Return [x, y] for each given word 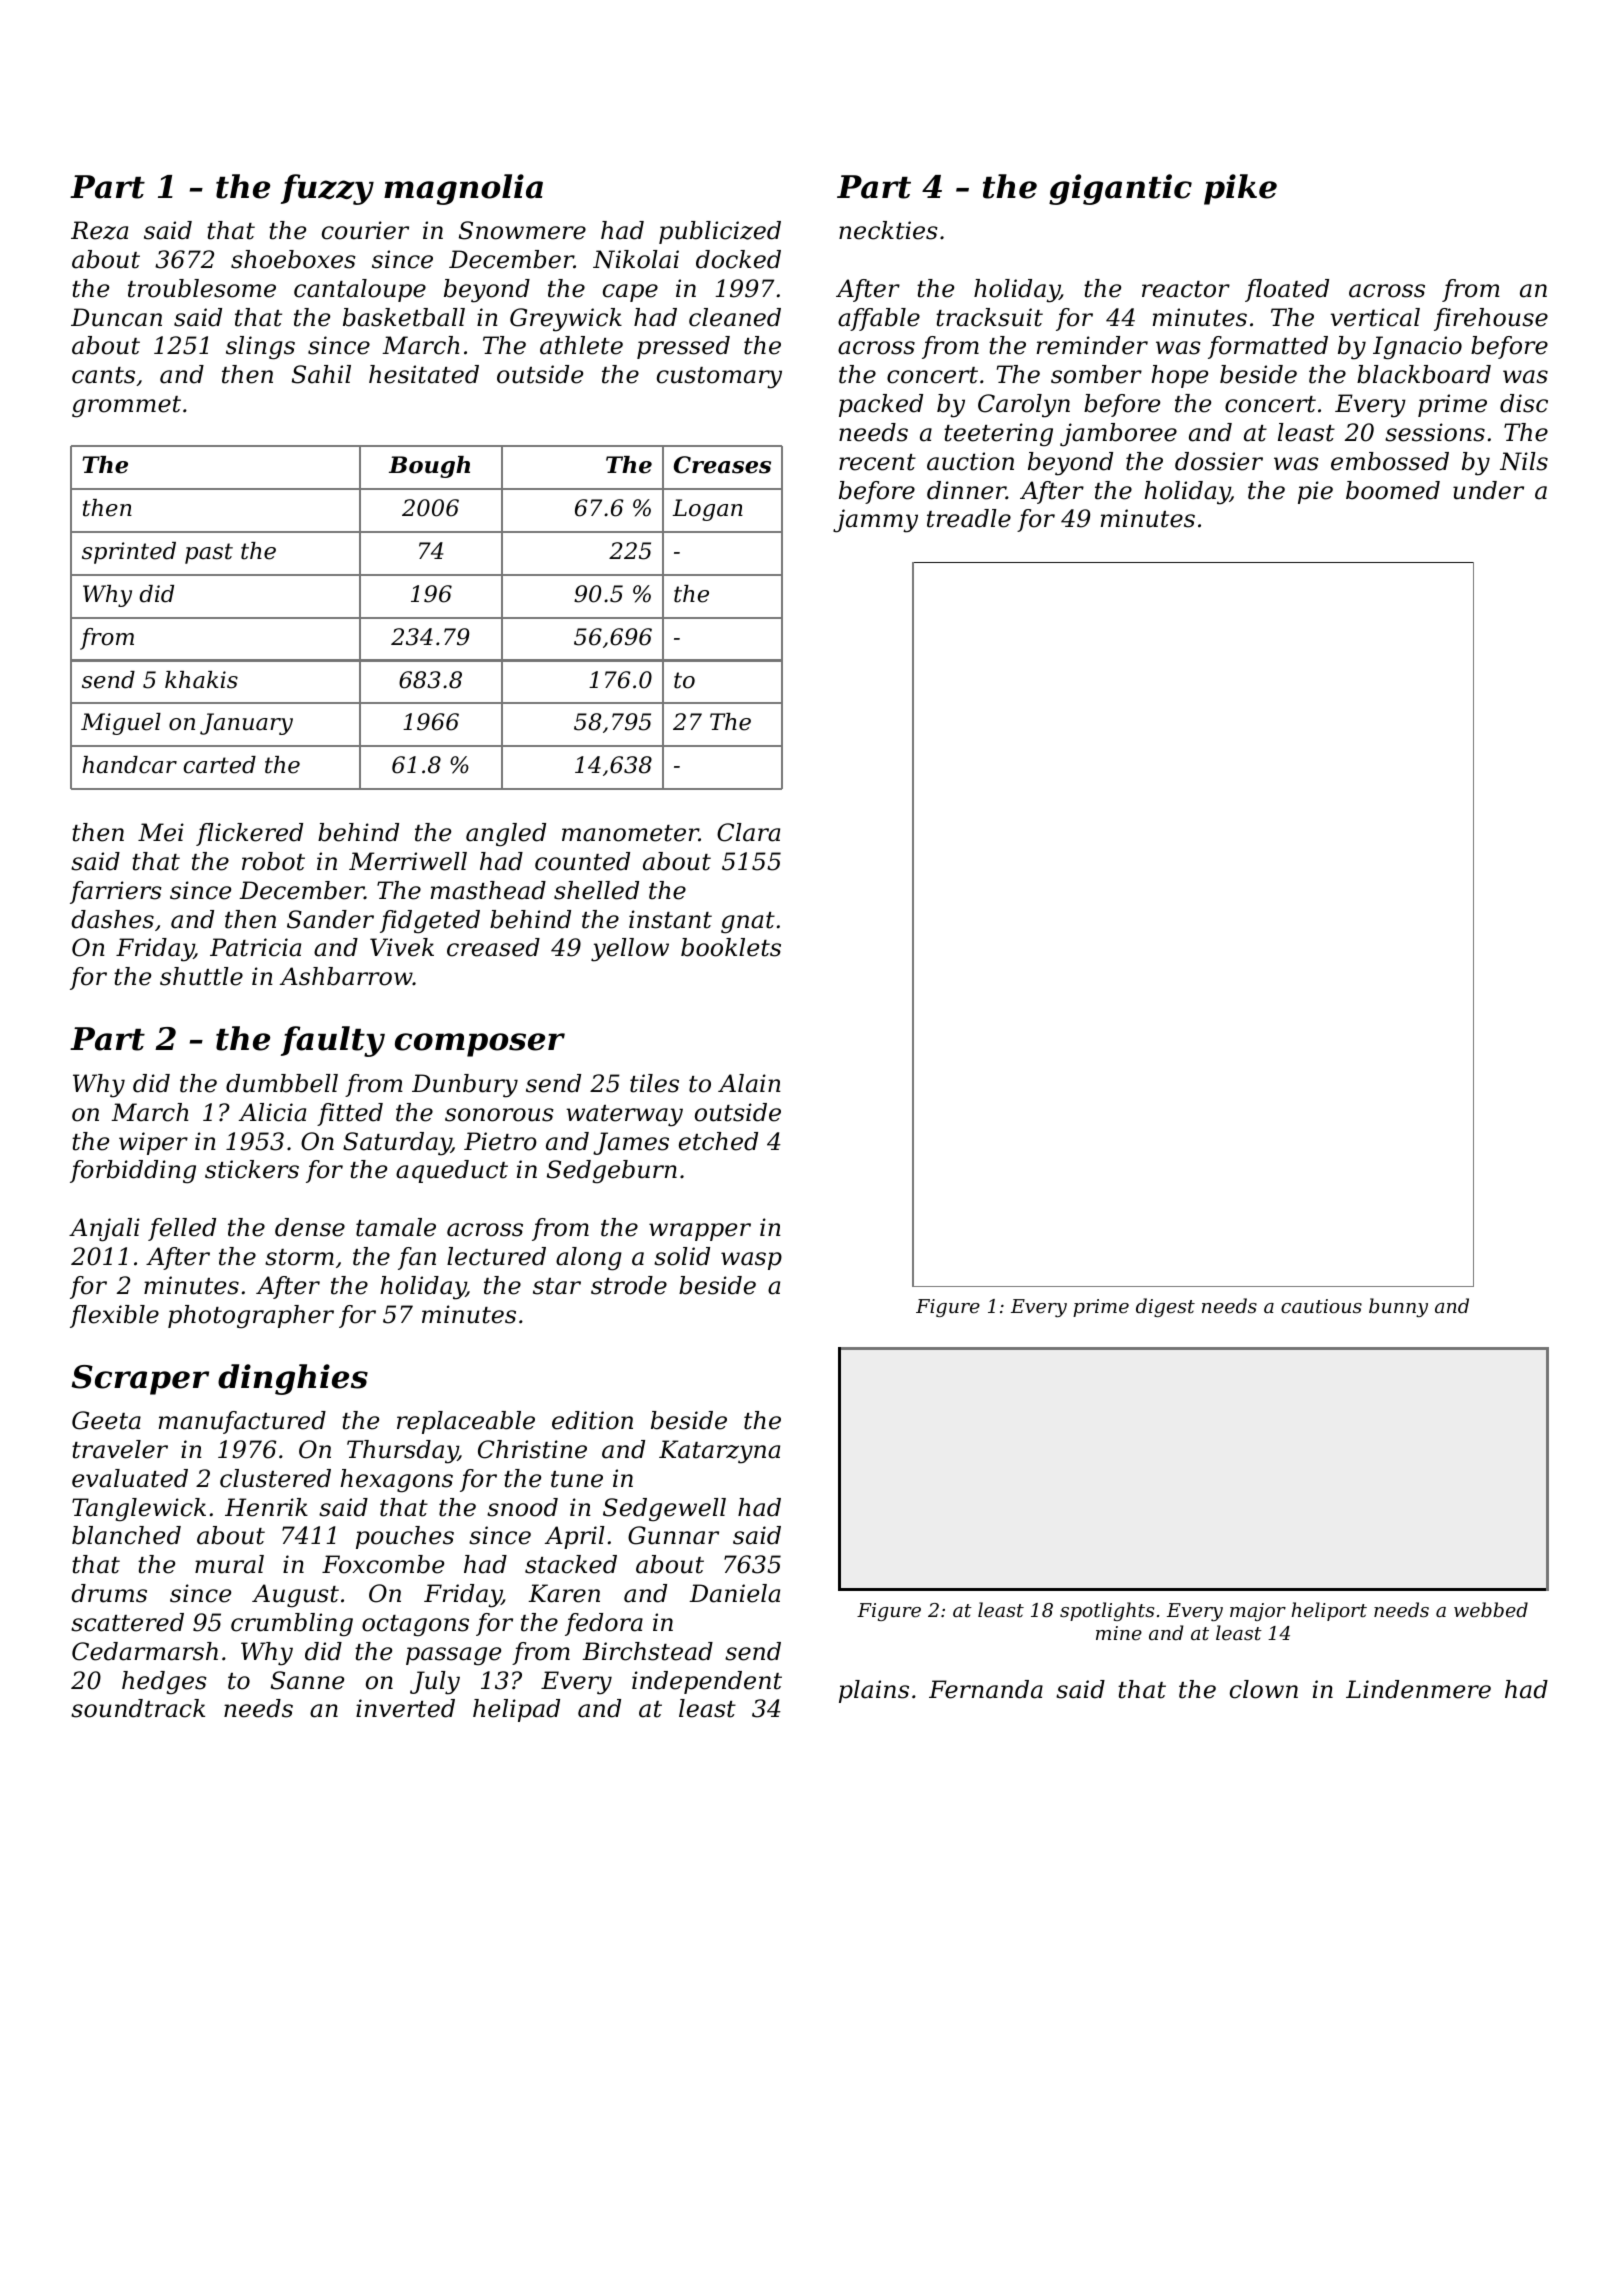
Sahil [321, 374]
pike [1240, 189]
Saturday [397, 1144]
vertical [1375, 317]
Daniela [734, 1593]
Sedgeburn [612, 1171]
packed [881, 405]
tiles [654, 1083]
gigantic [1120, 189]
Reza [99, 230]
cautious [1321, 1306]
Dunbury [465, 1086]
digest [1165, 1307]
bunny [1398, 1307]
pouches [405, 1537]
